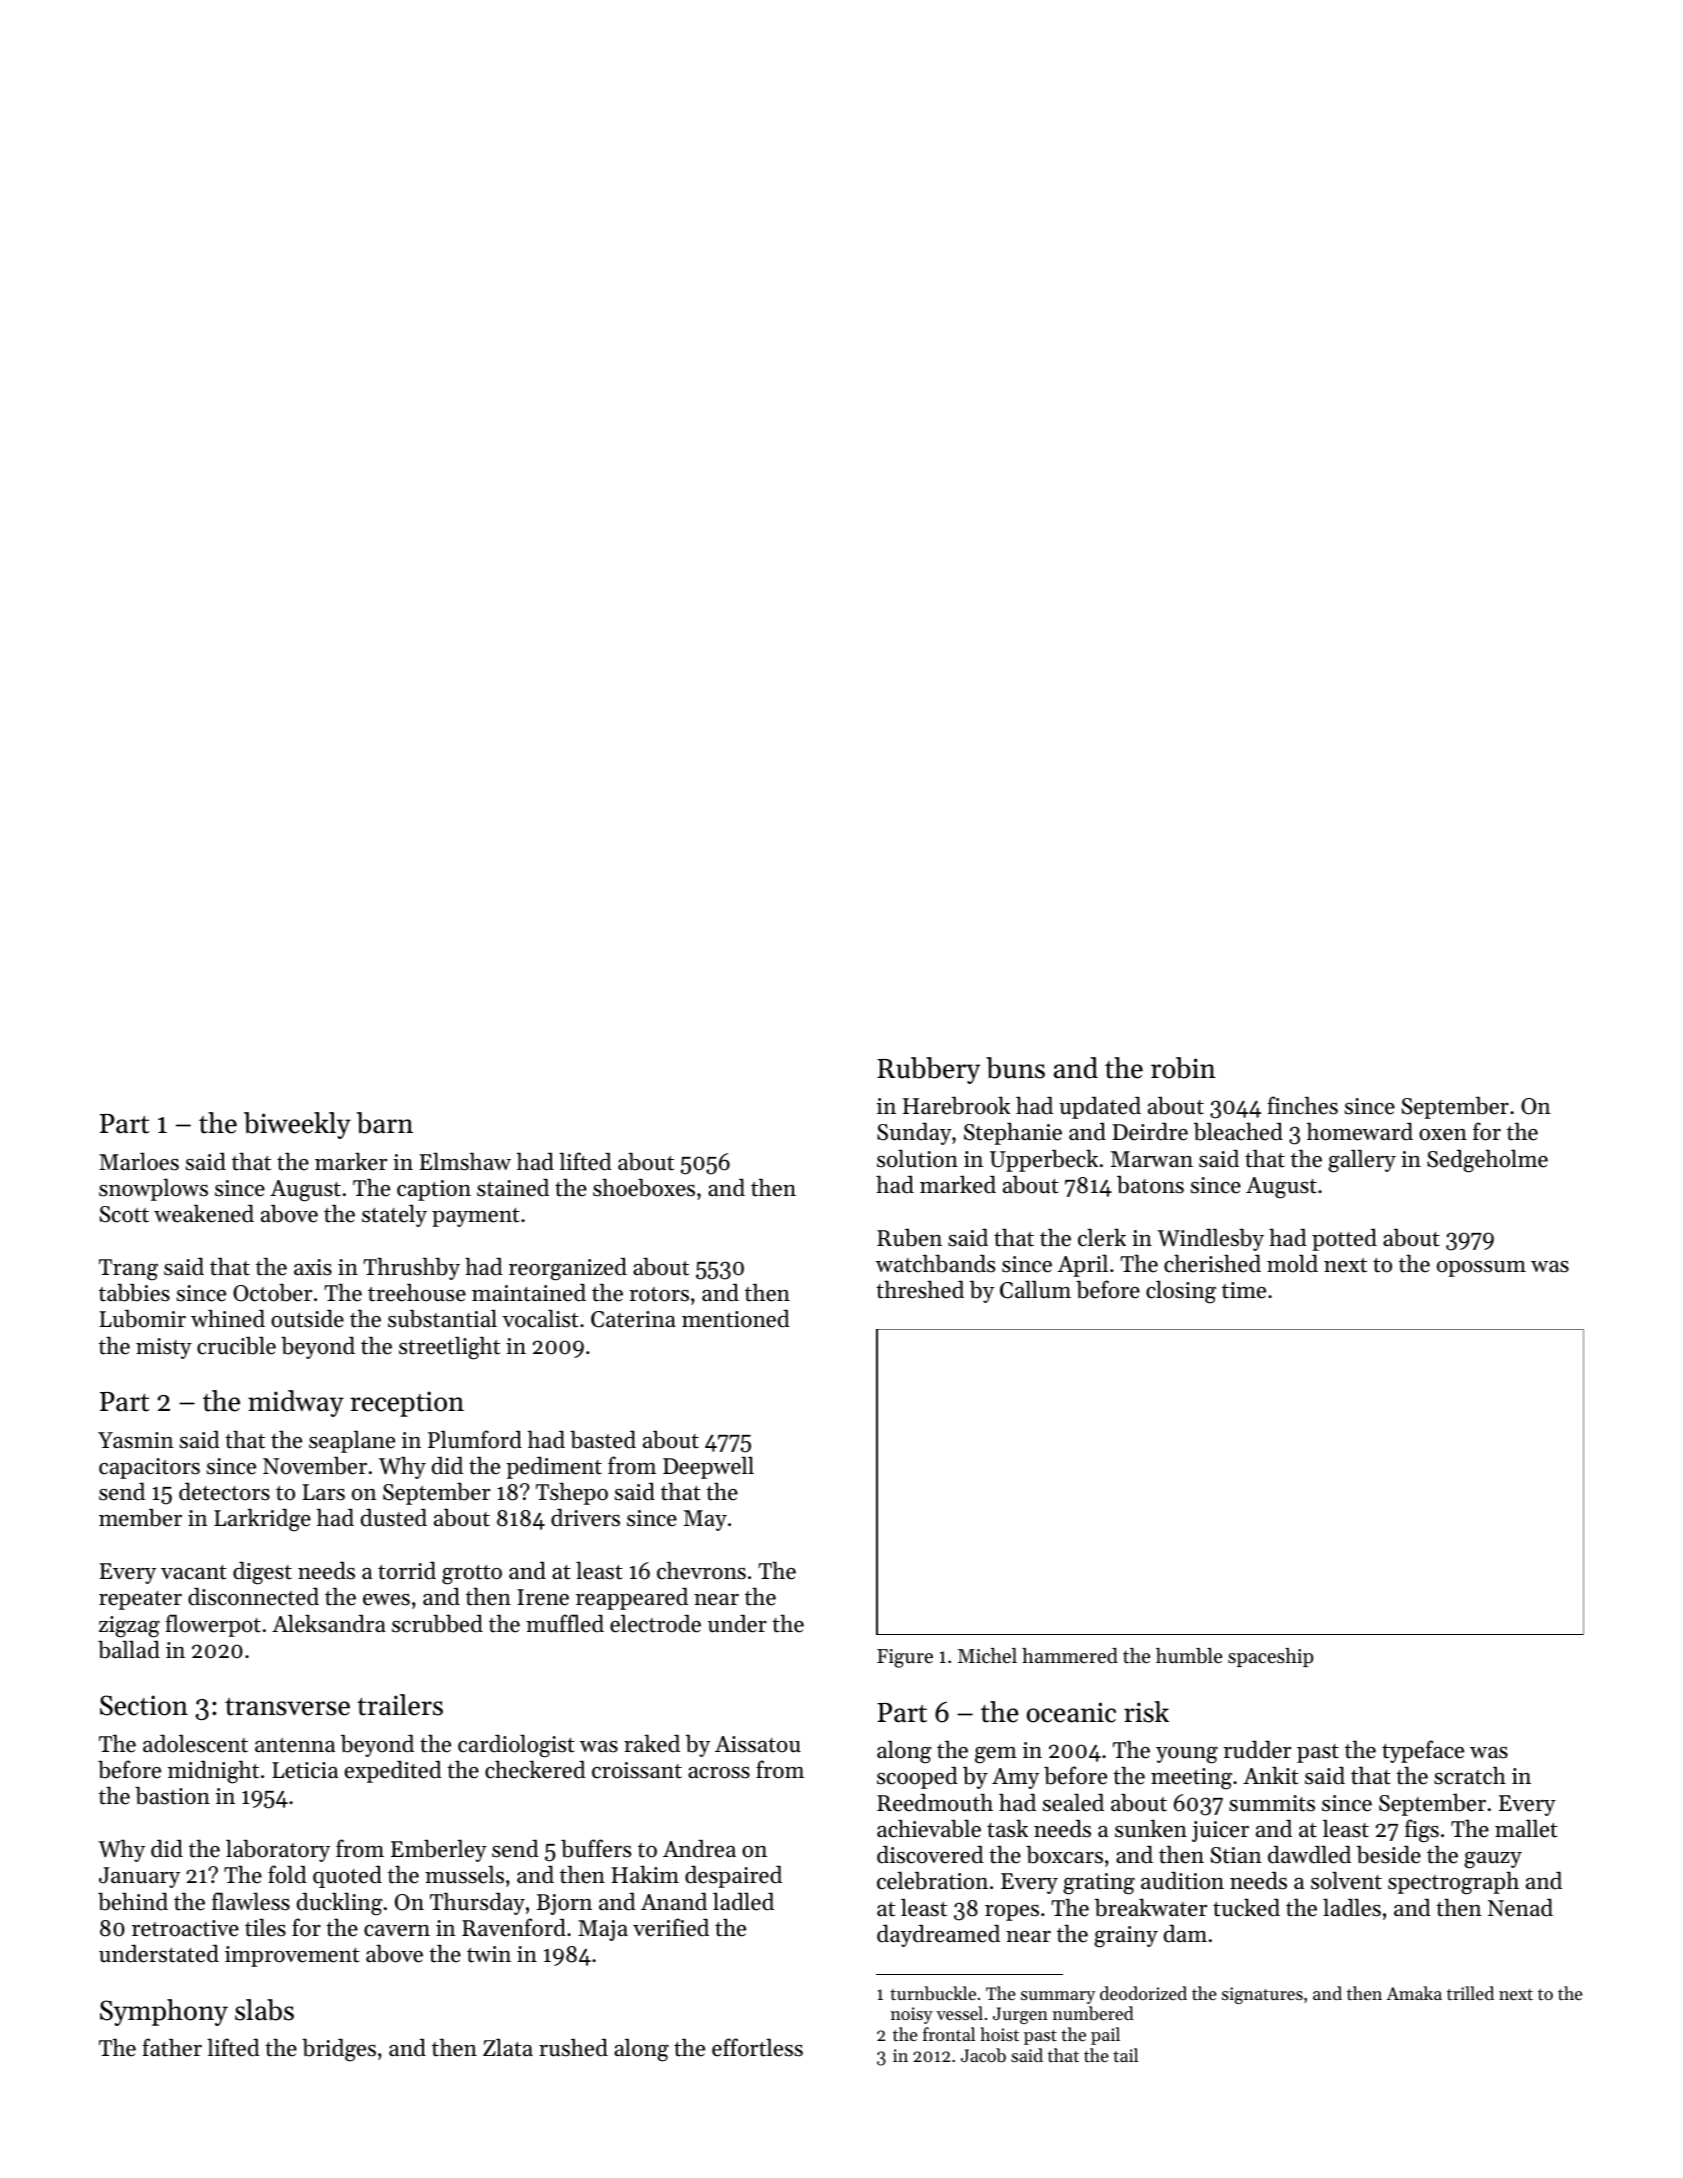 Image resolution: width=1683 pixels, height=2178 pixels. What do you see at coordinates (172, 2047) in the page?
I see `father` at bounding box center [172, 2047].
